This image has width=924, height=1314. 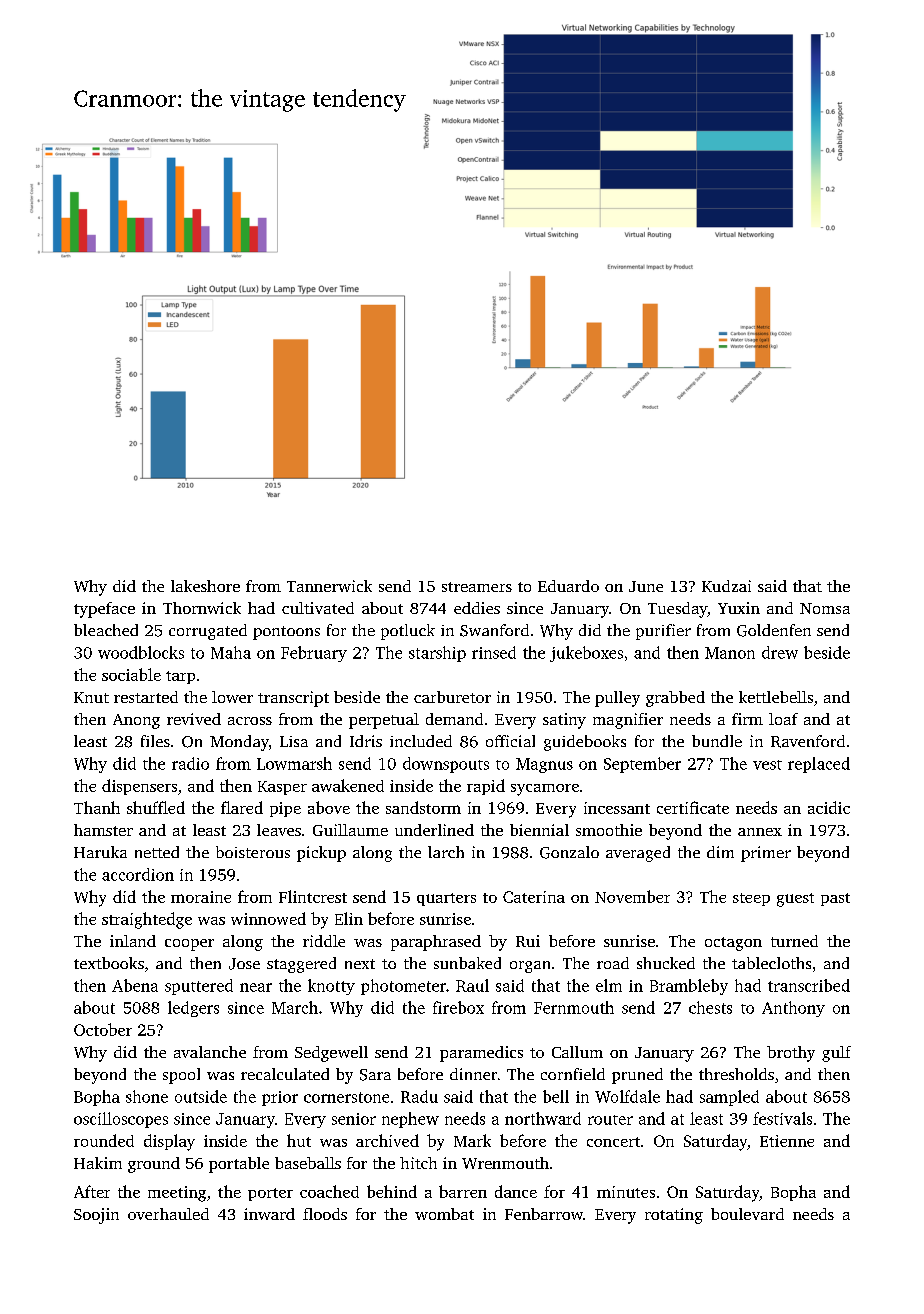 What do you see at coordinates (539, 830) in the image?
I see `biennial` at bounding box center [539, 830].
